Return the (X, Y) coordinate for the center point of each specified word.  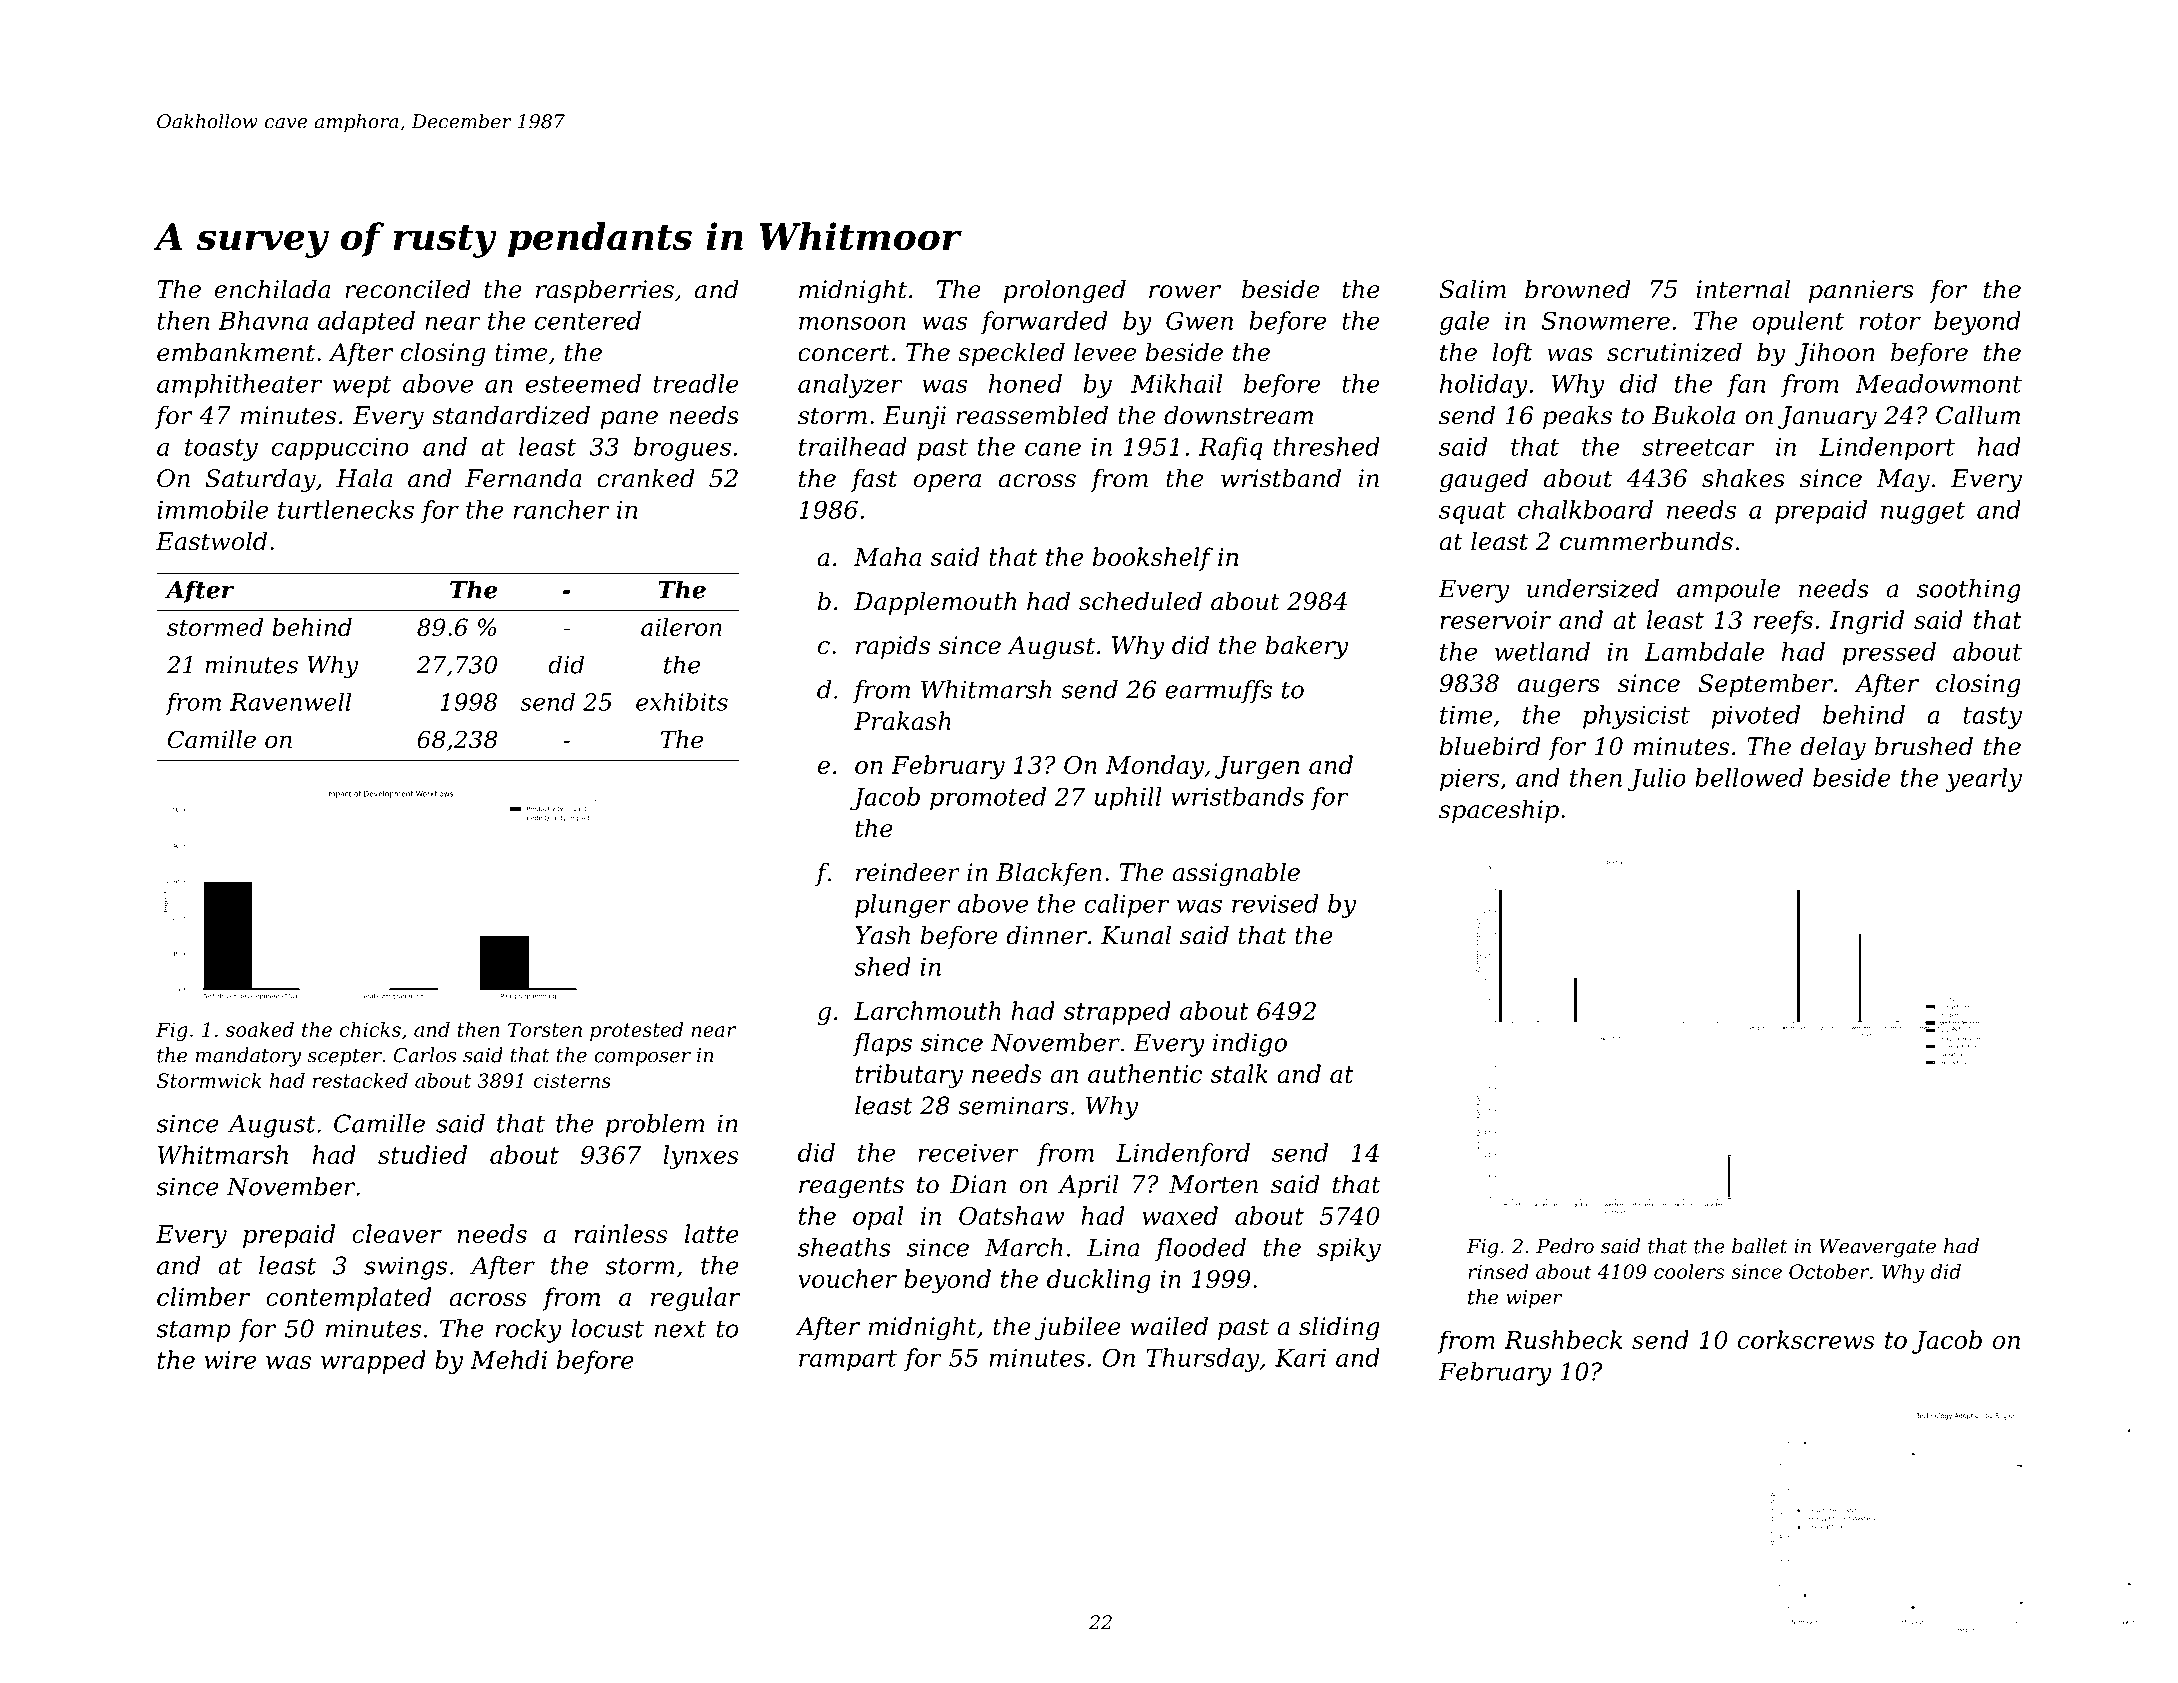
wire (230, 1360)
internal (1743, 289)
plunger (903, 906)
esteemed (583, 383)
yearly (1984, 780)
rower (1185, 292)
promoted (988, 798)
